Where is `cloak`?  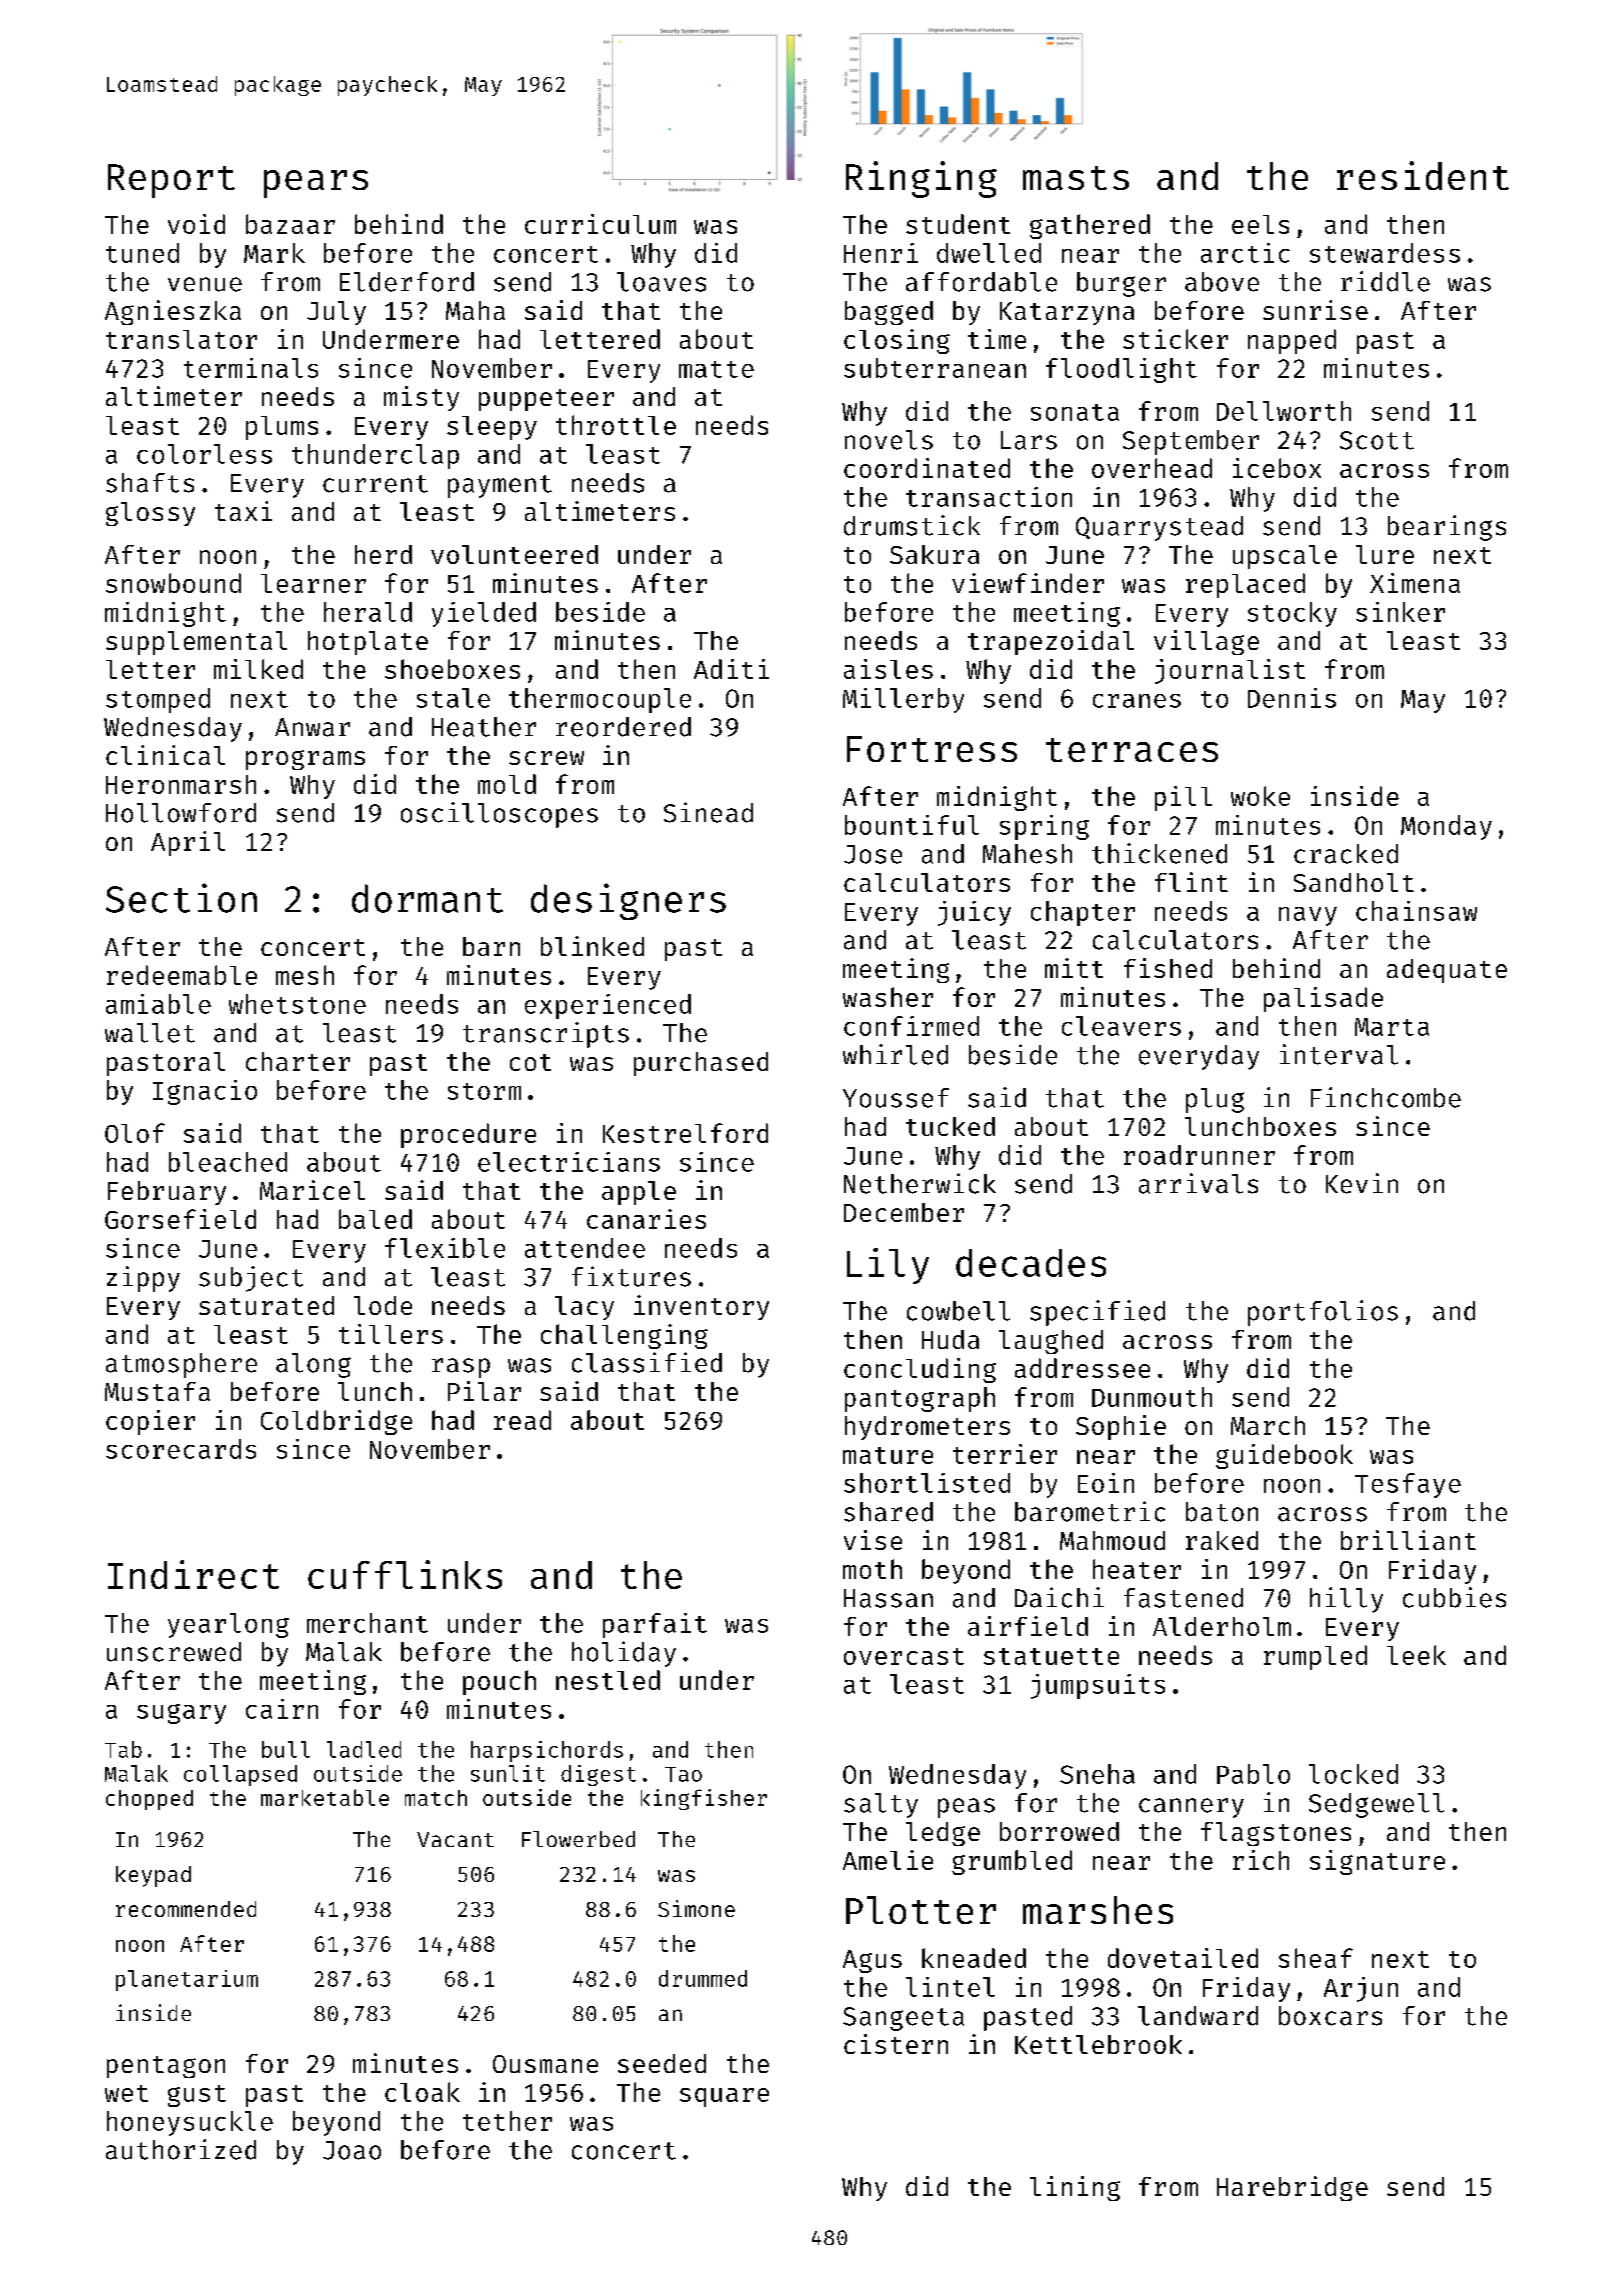 cloak is located at coordinates (422, 2092).
